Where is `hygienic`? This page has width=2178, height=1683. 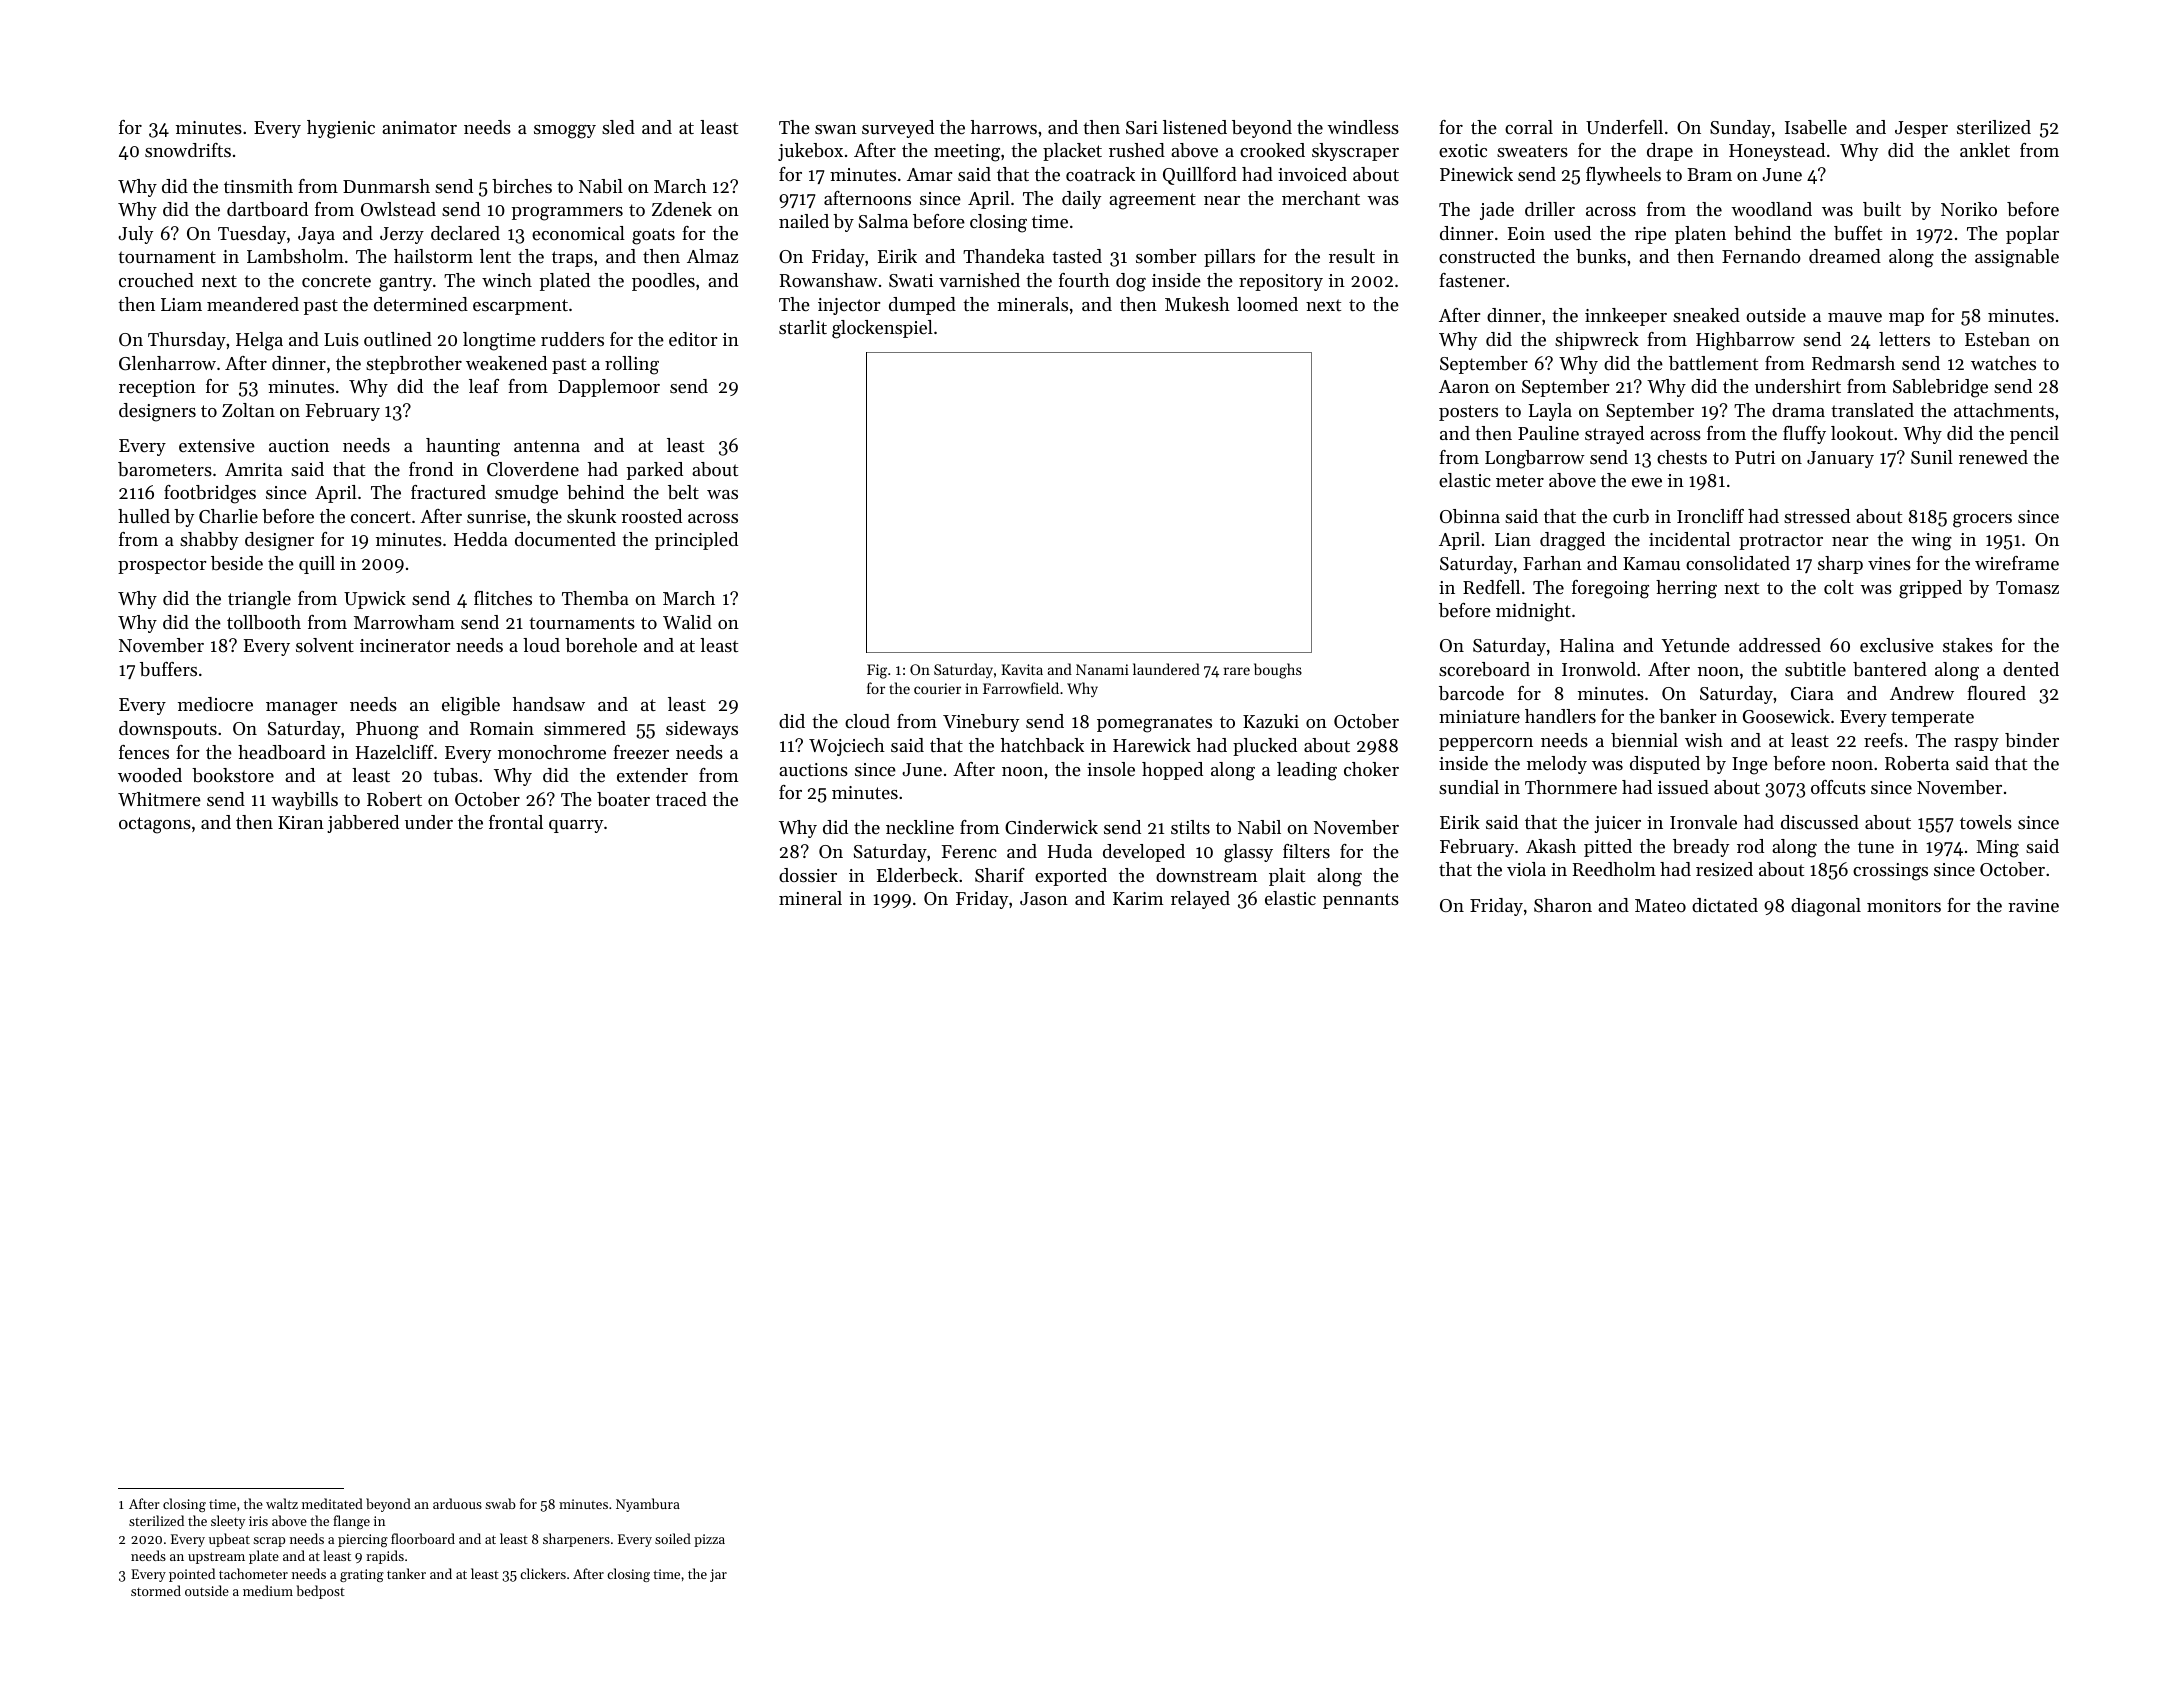 hygienic is located at coordinates (341, 129).
